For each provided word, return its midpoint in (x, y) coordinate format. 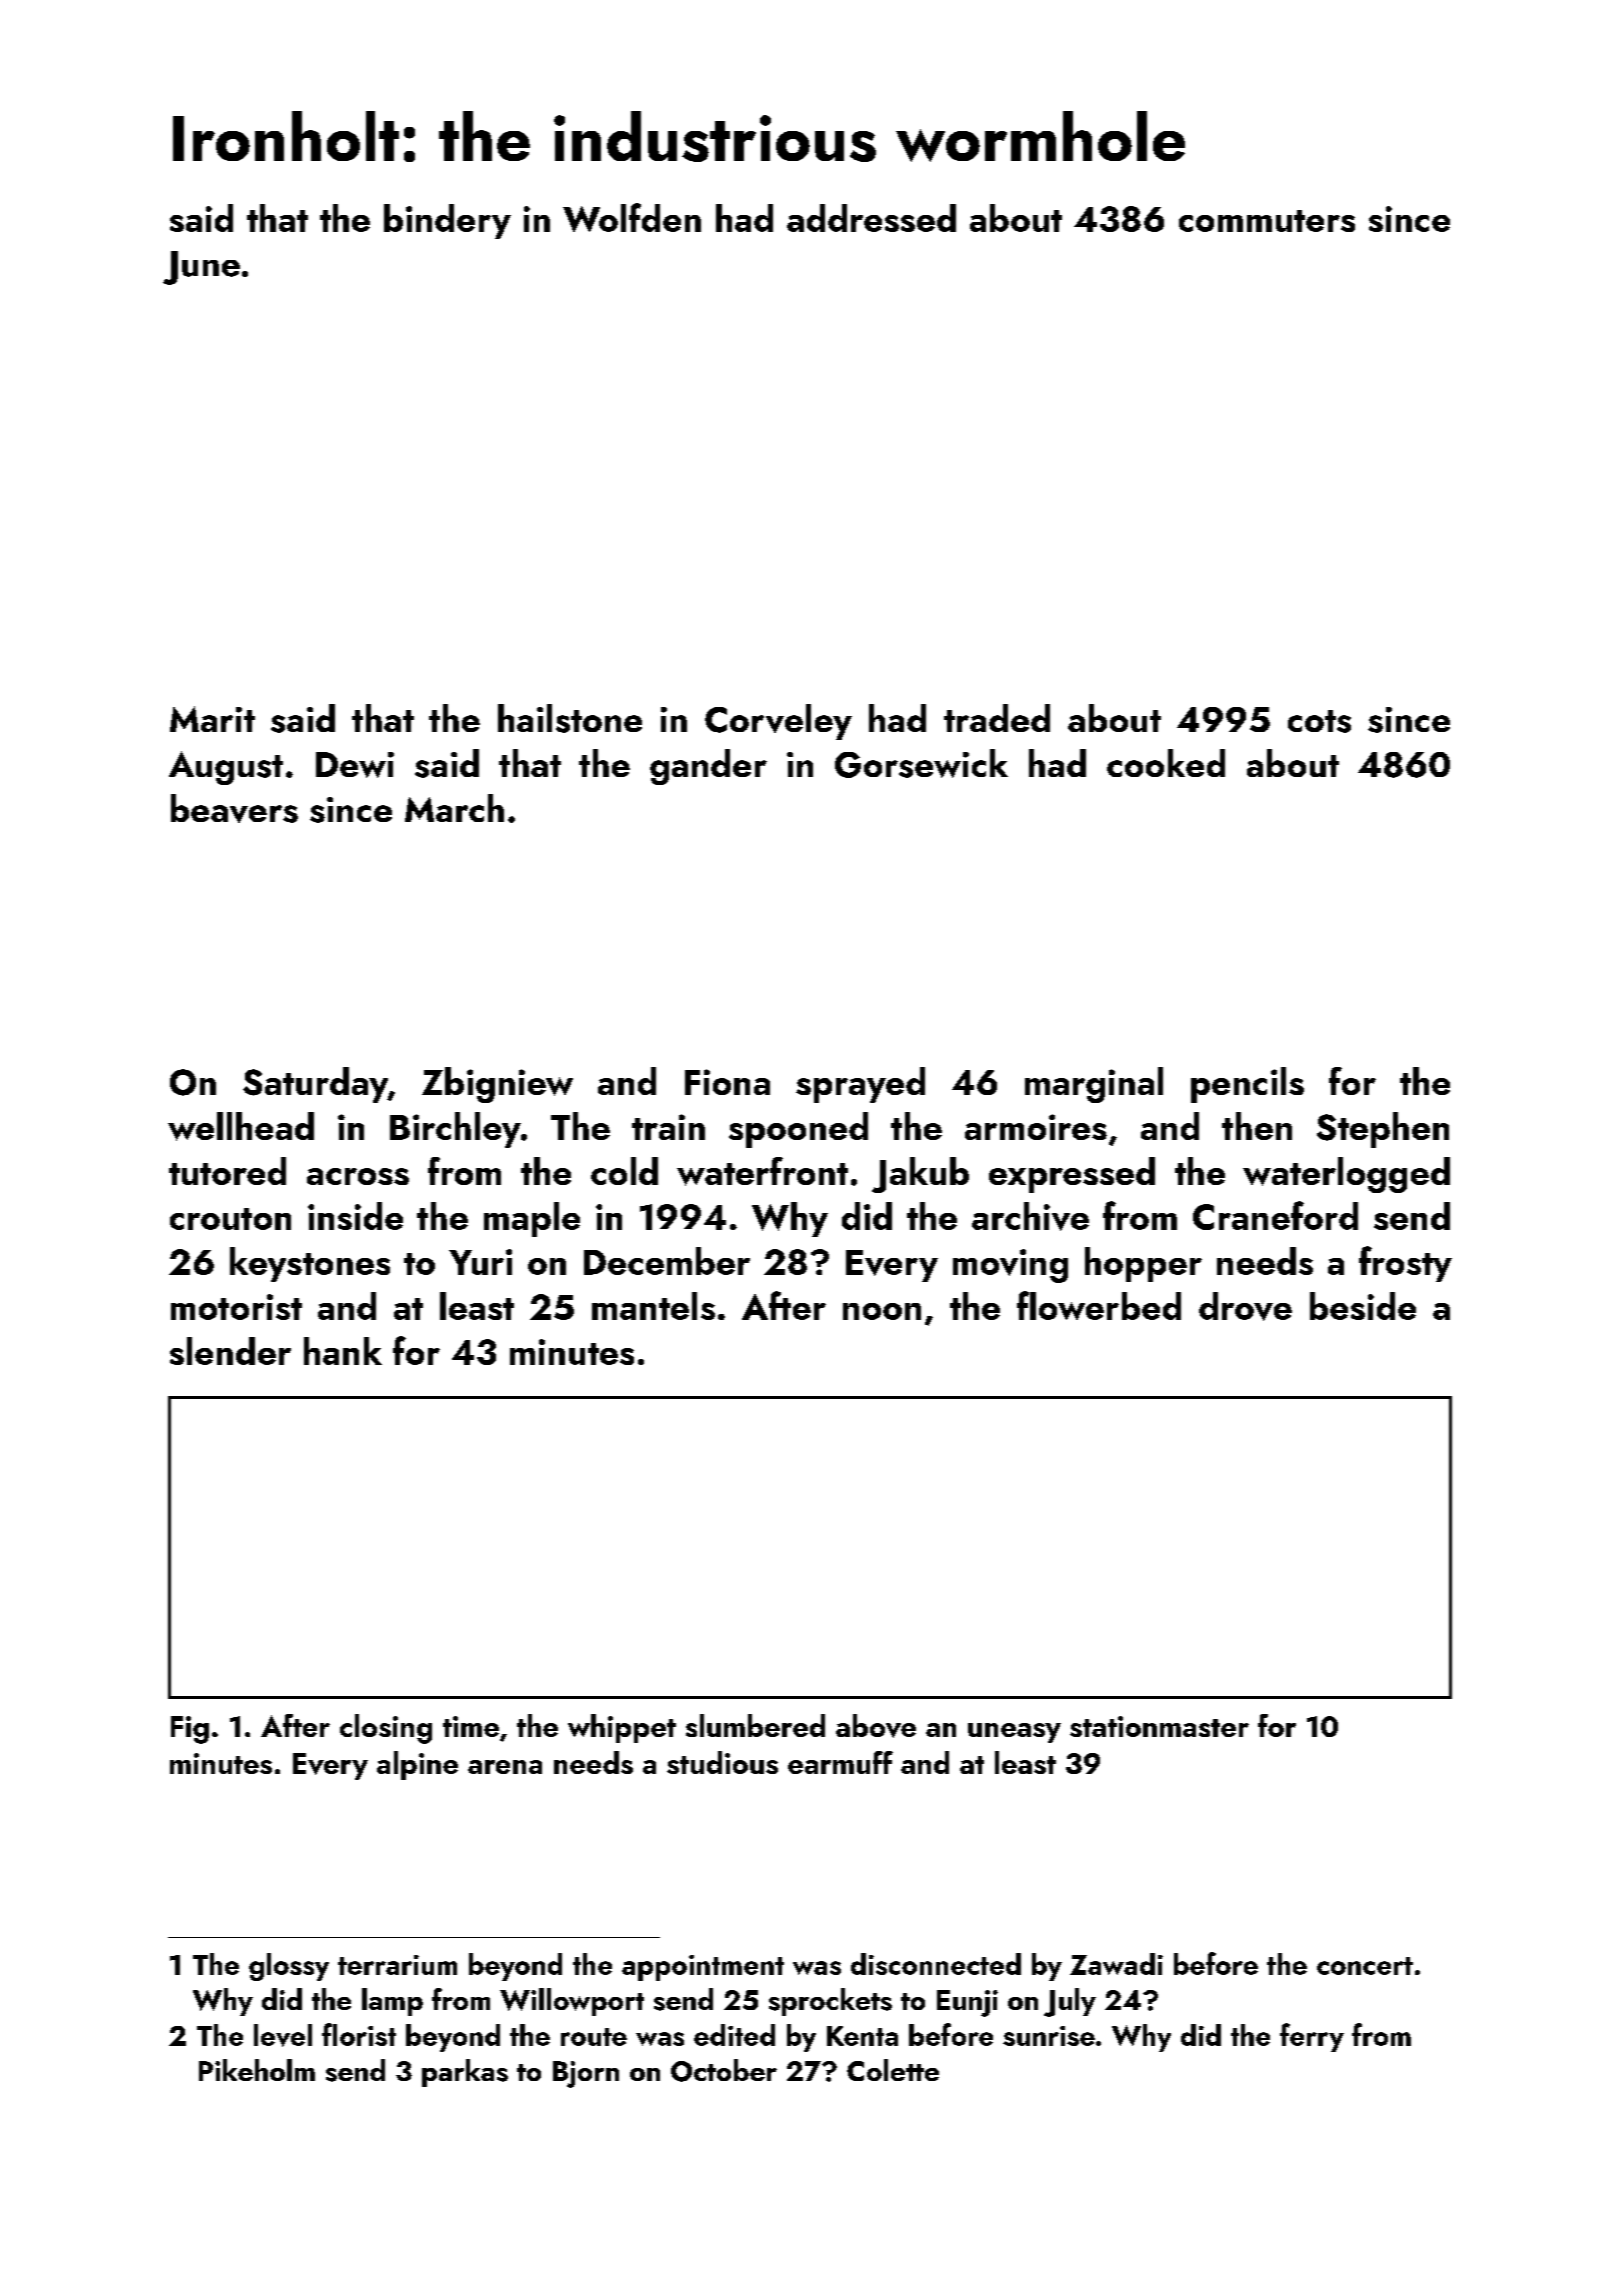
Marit (212, 719)
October (724, 2070)
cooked (1166, 763)
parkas (465, 2073)
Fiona (727, 1082)
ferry (1312, 2037)
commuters (1267, 221)
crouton (230, 1219)
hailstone (570, 718)
